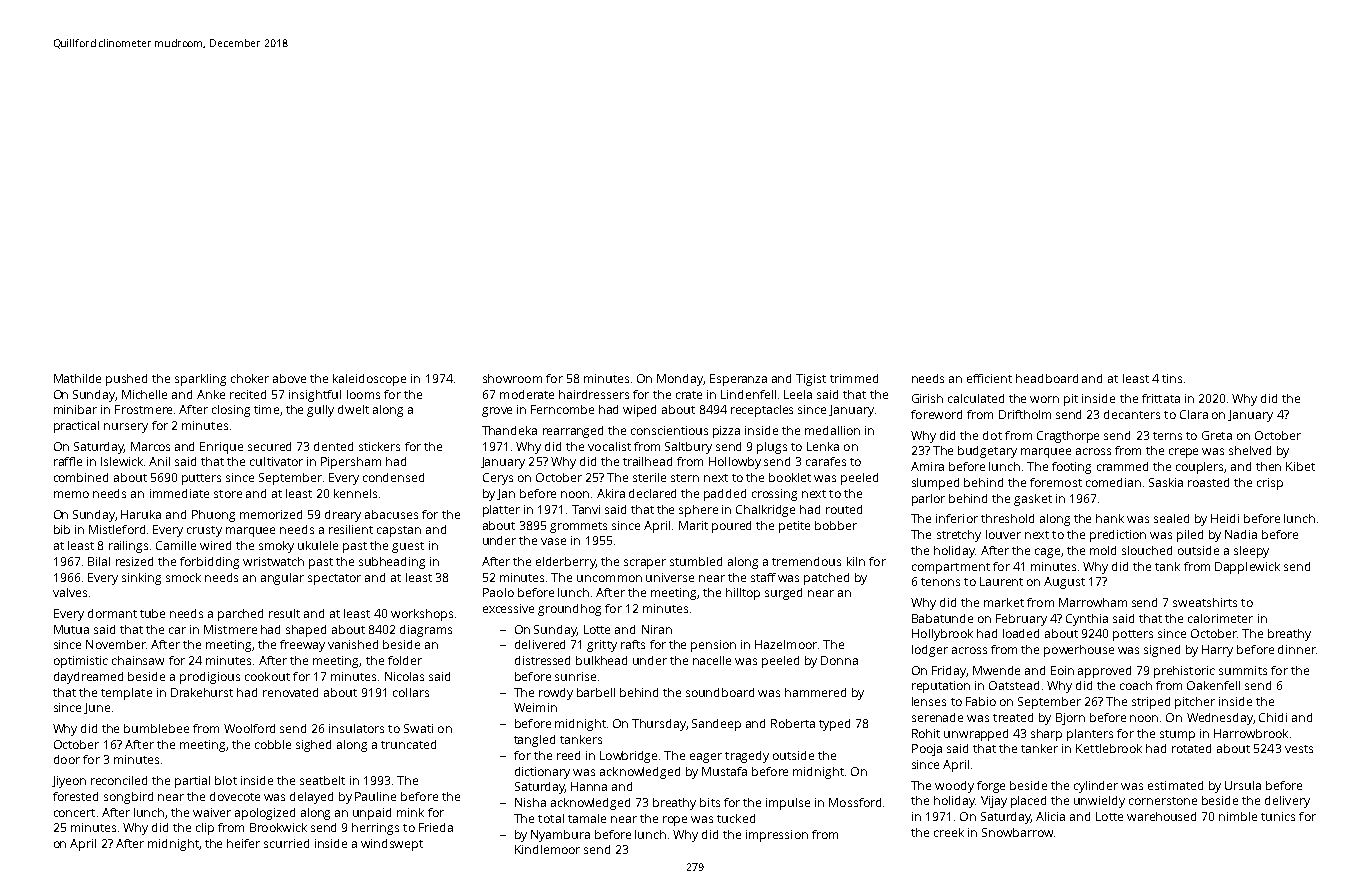 Image resolution: width=1372 pixels, height=887 pixels. What do you see at coordinates (119, 780) in the screenshot?
I see `reconciled` at bounding box center [119, 780].
